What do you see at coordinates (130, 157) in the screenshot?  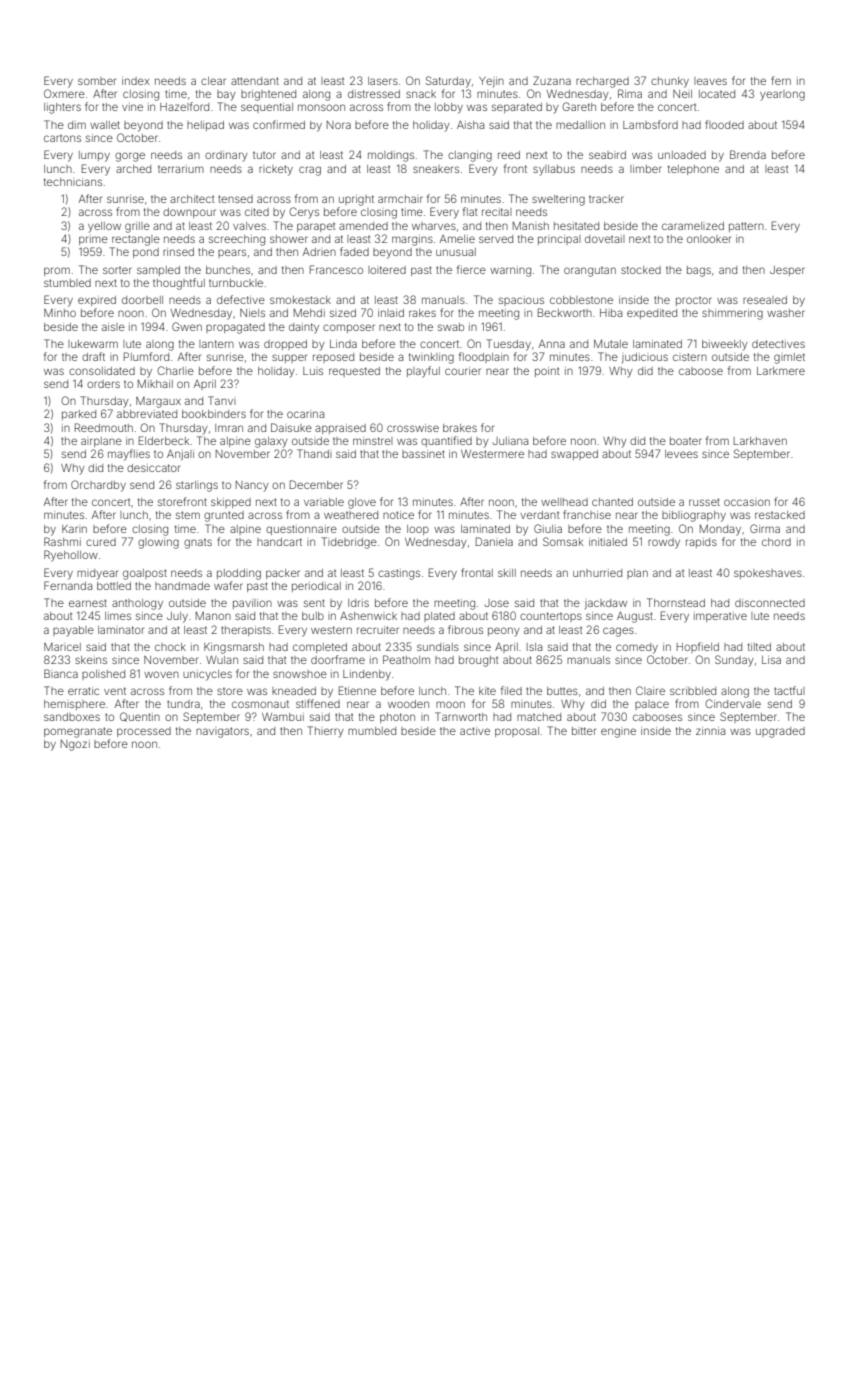 I see `gorge` at bounding box center [130, 157].
